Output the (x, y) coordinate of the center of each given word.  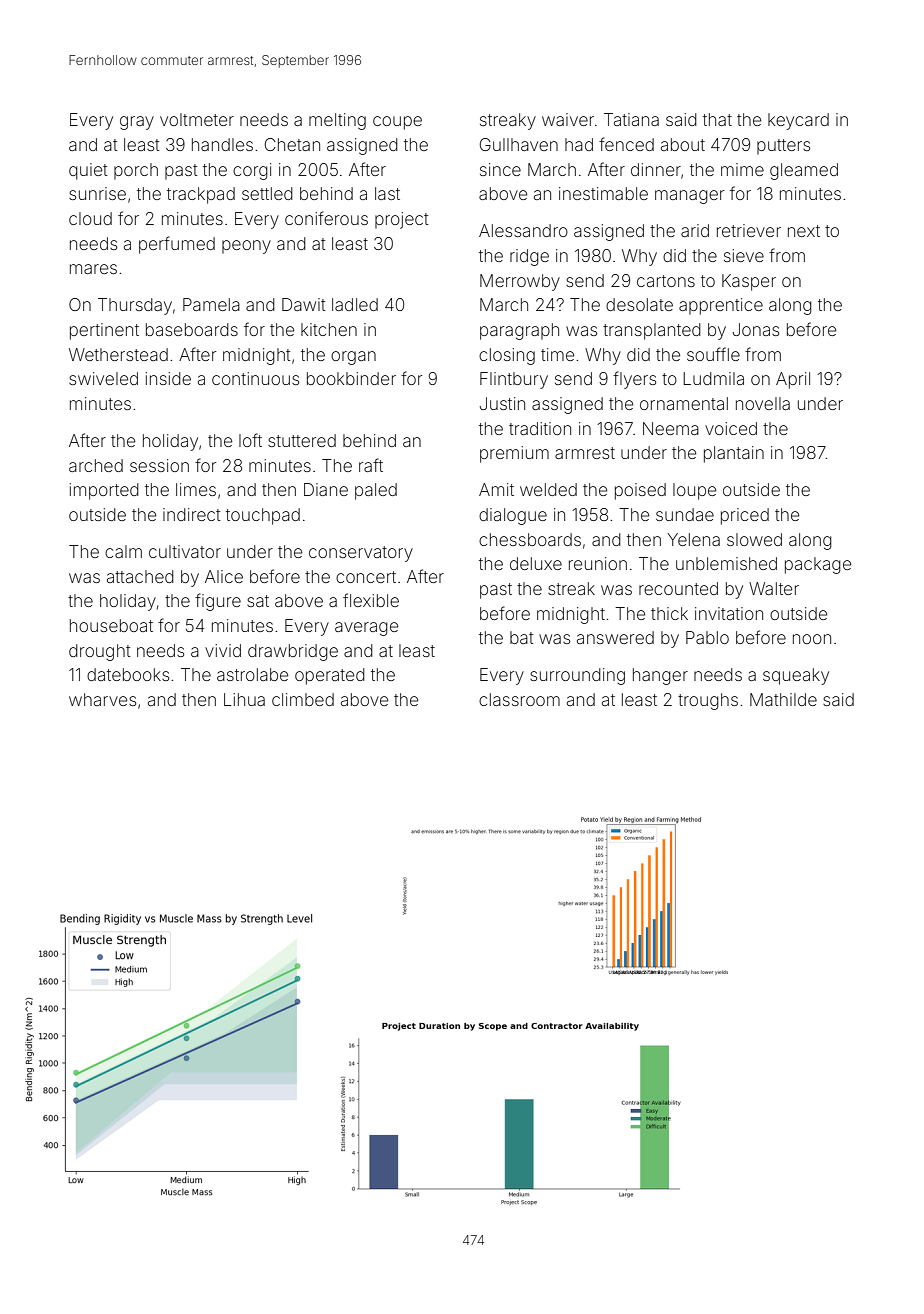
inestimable (603, 193)
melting (337, 121)
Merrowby (520, 282)
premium (514, 454)
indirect (192, 514)
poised (640, 491)
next (804, 231)
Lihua (244, 699)
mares (93, 269)
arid (695, 230)
